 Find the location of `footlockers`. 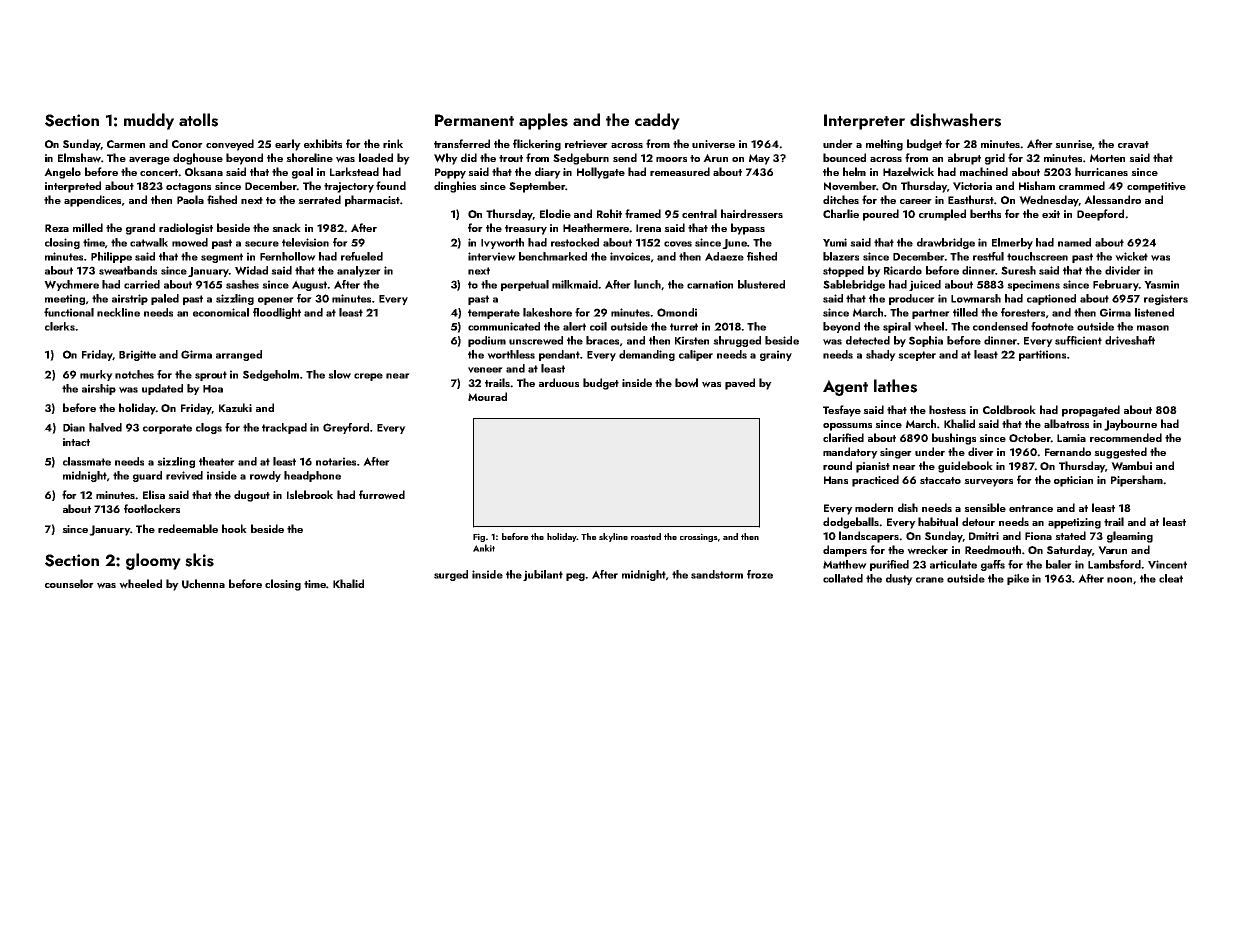

footlockers is located at coordinates (152, 508).
